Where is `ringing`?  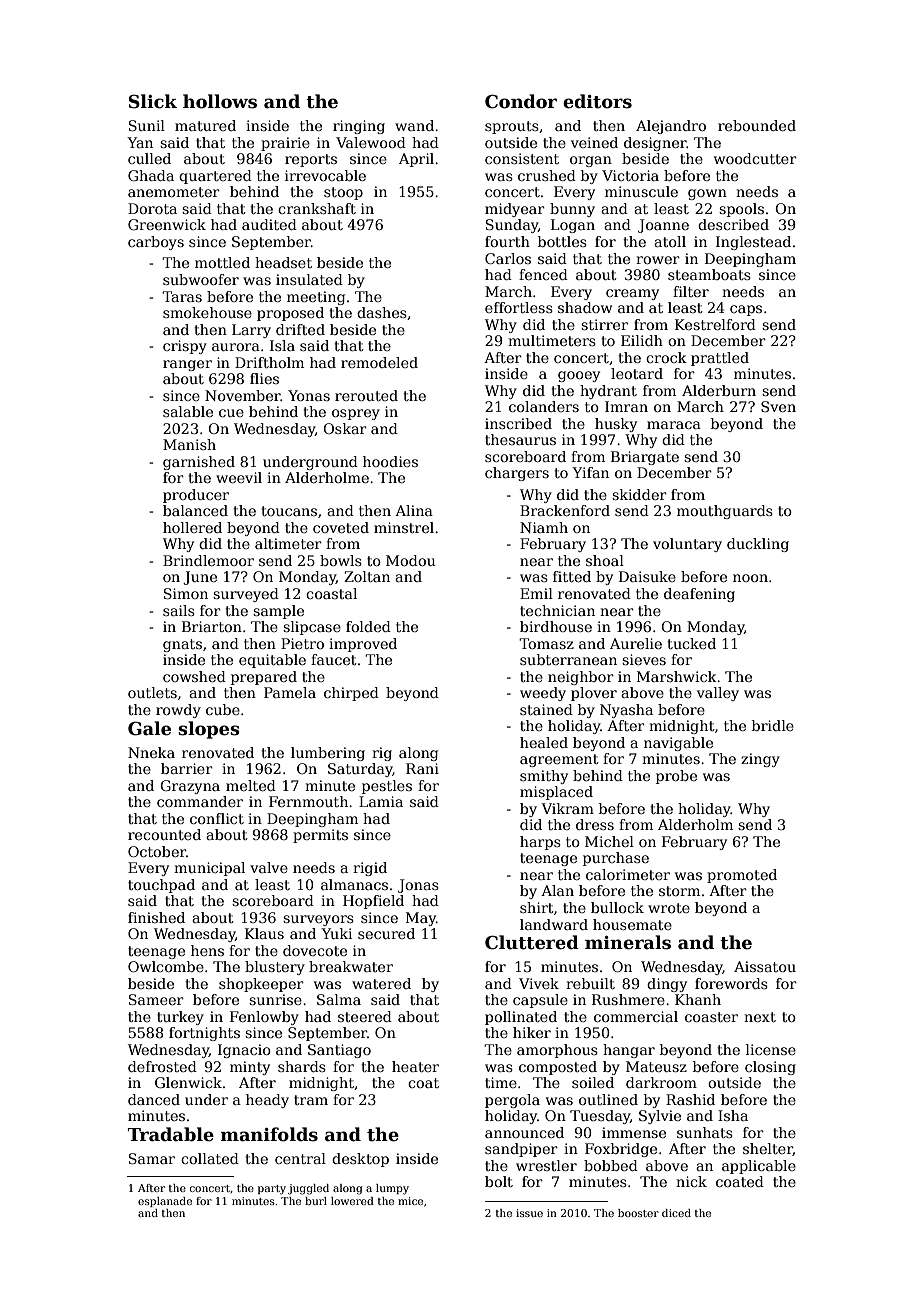
ringing is located at coordinates (359, 127).
